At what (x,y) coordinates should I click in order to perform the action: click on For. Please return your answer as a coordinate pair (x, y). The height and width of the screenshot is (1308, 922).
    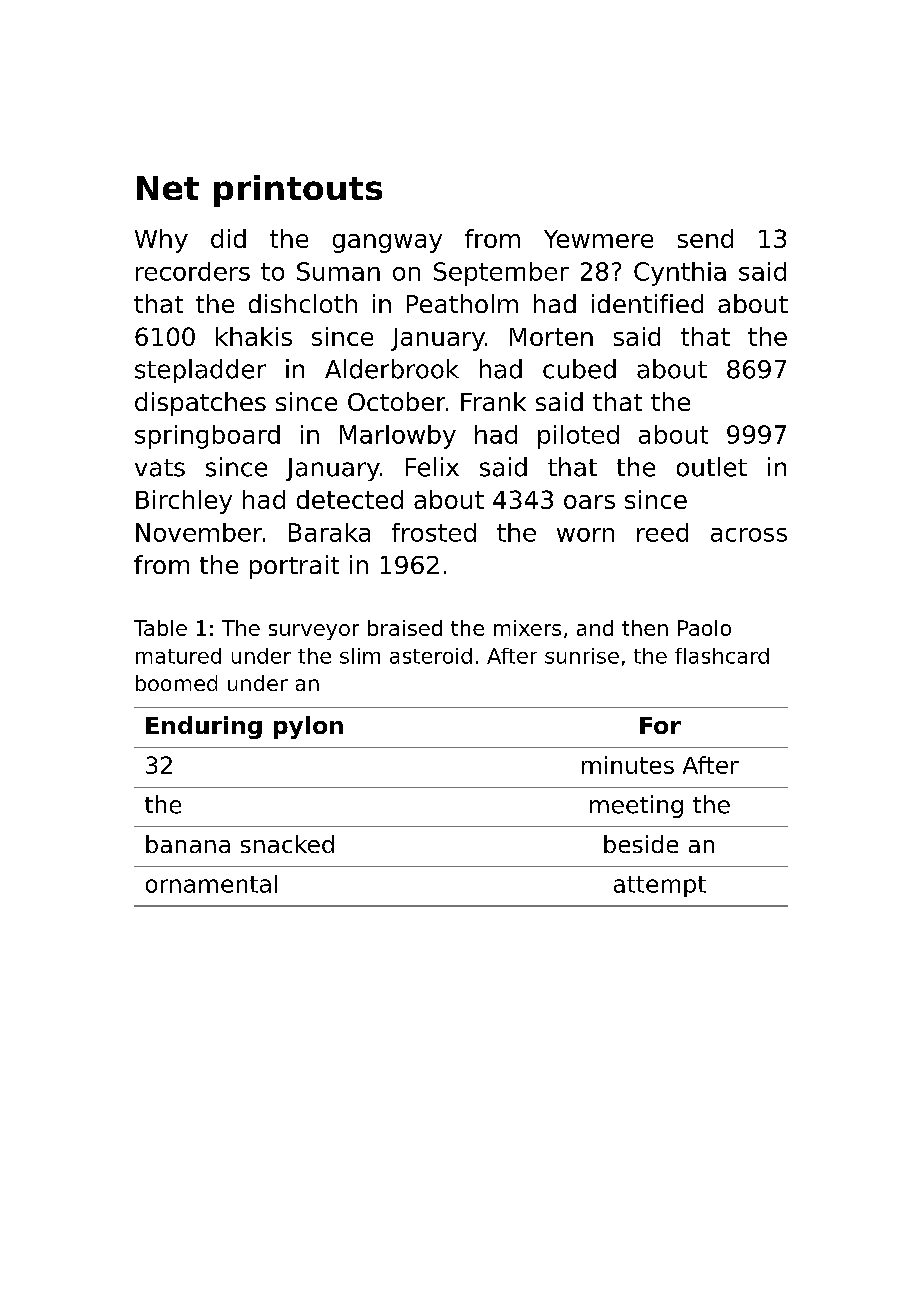
    Looking at the image, I should click on (660, 725).
